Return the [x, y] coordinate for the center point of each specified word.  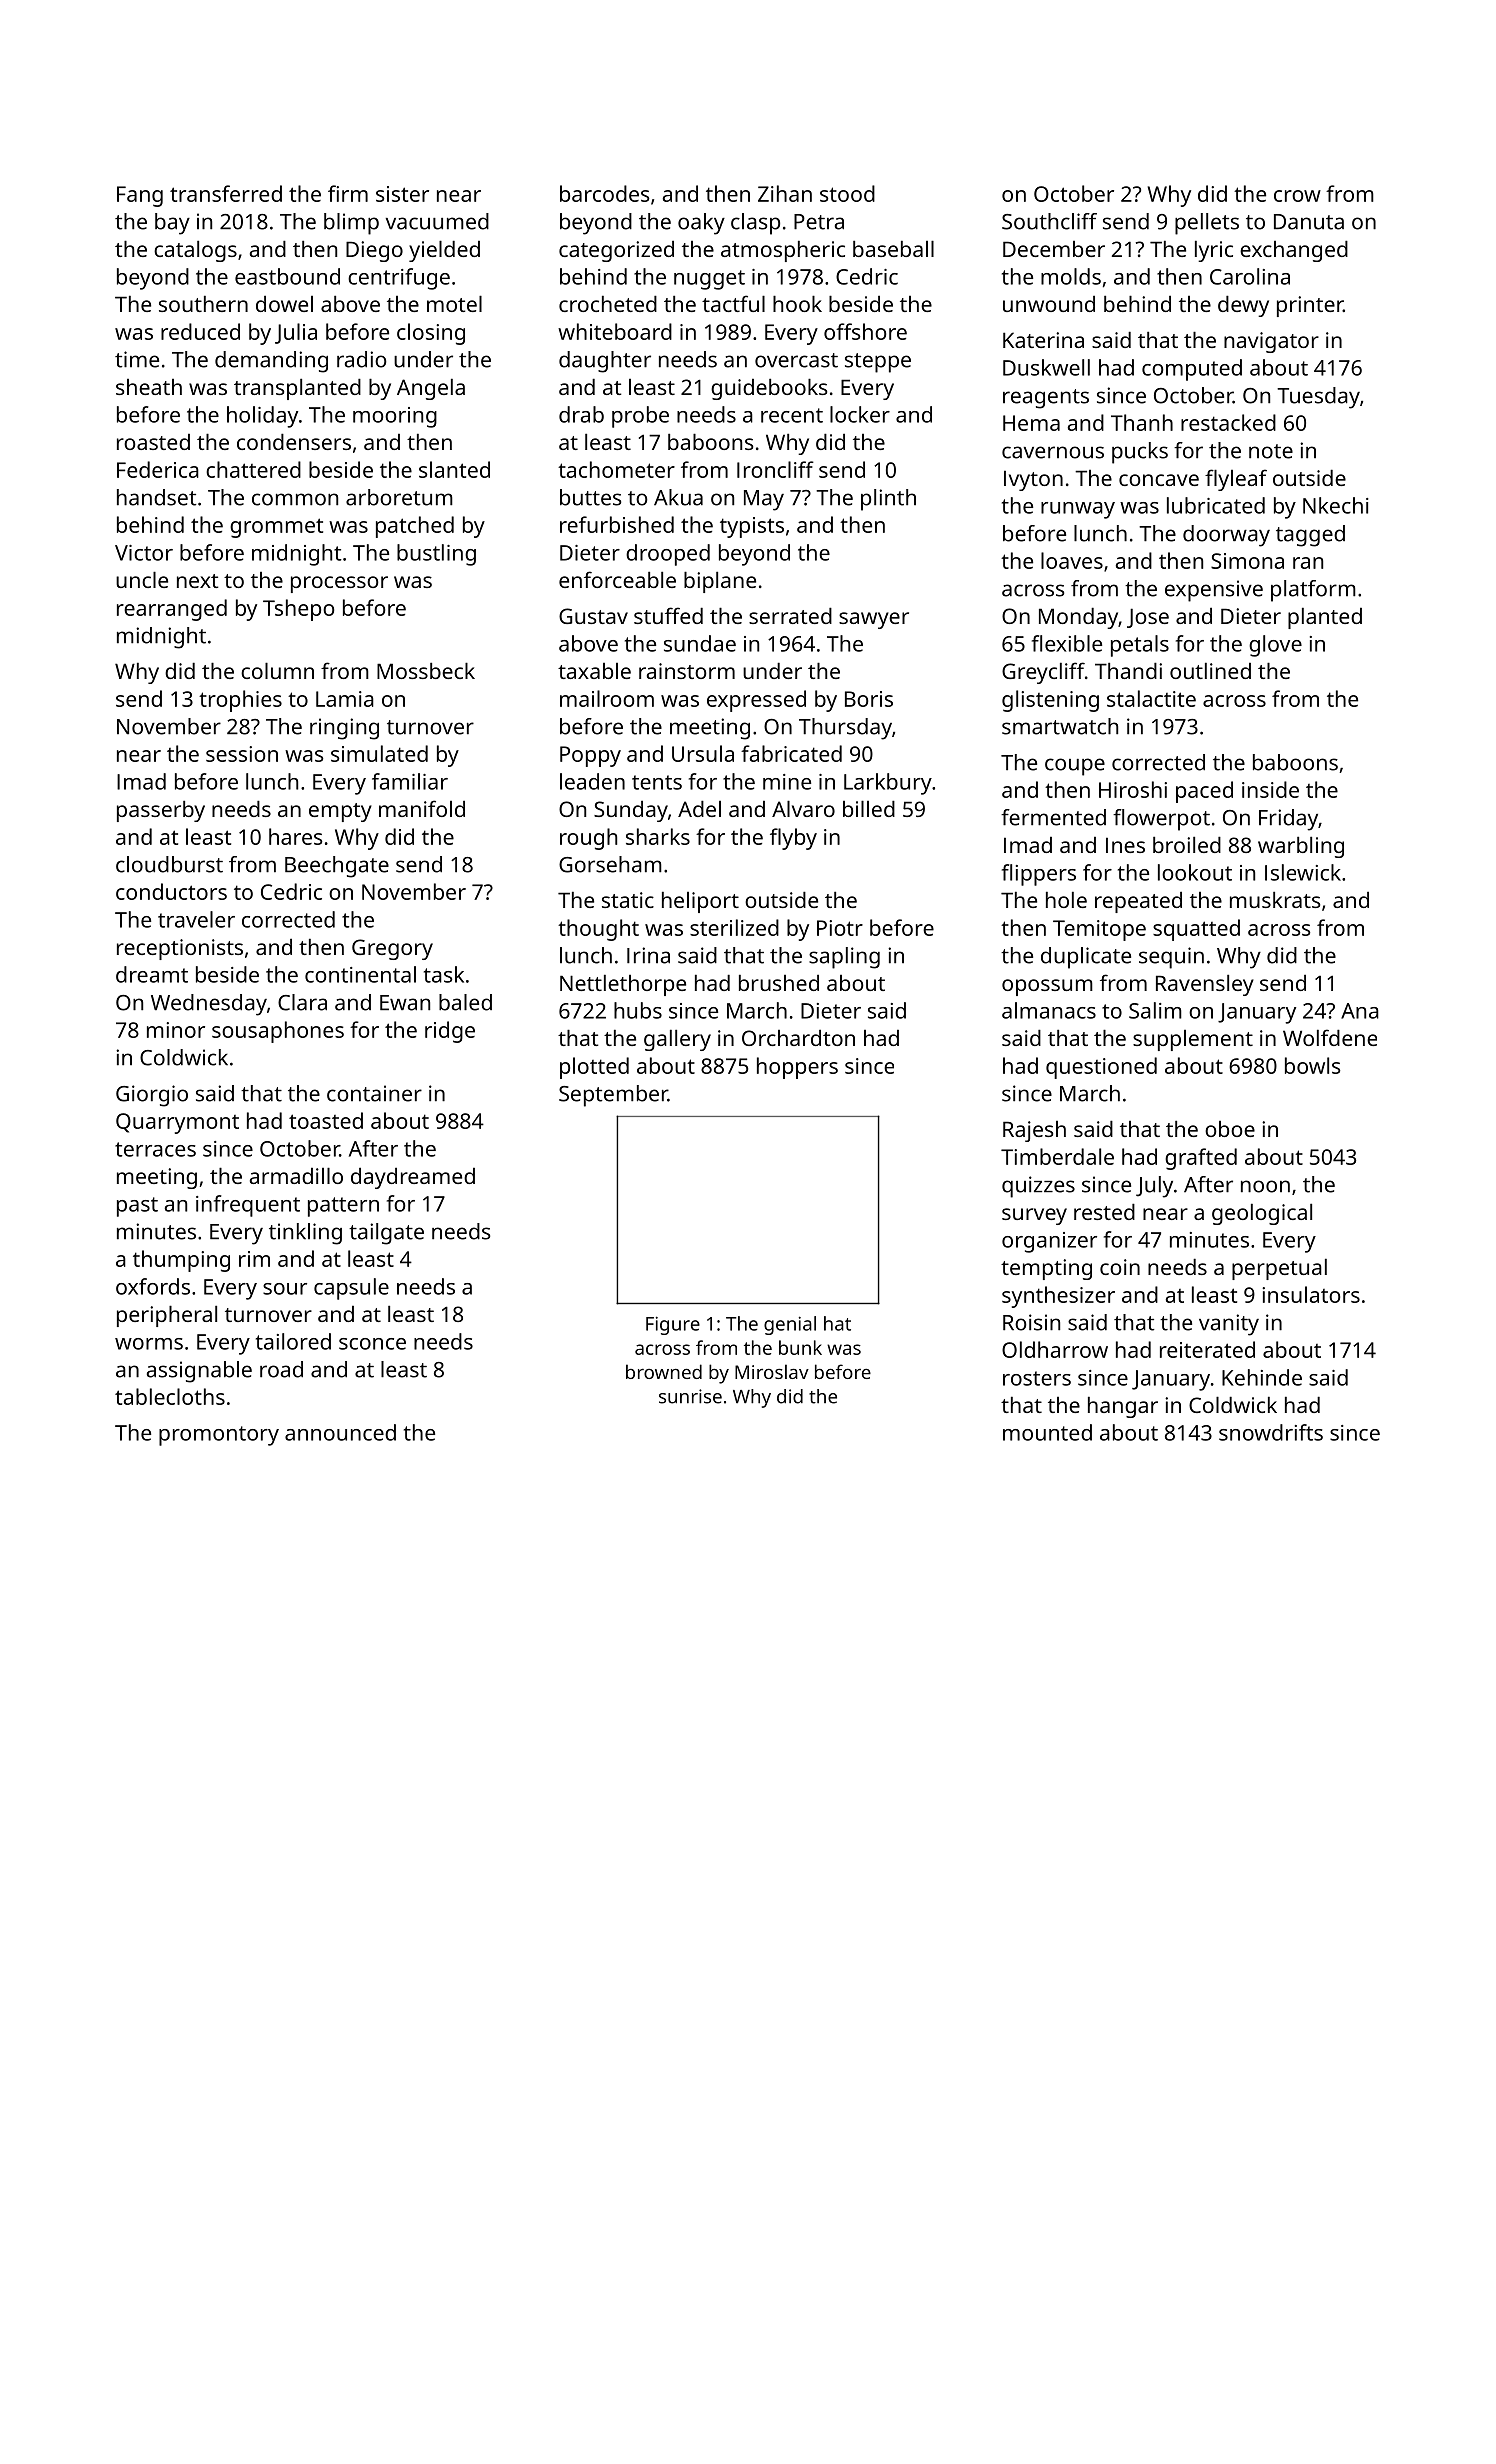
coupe [1075, 767]
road [281, 1369]
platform [1313, 591]
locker [860, 414]
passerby [161, 811]
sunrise [690, 1396]
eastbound [287, 276]
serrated [790, 615]
